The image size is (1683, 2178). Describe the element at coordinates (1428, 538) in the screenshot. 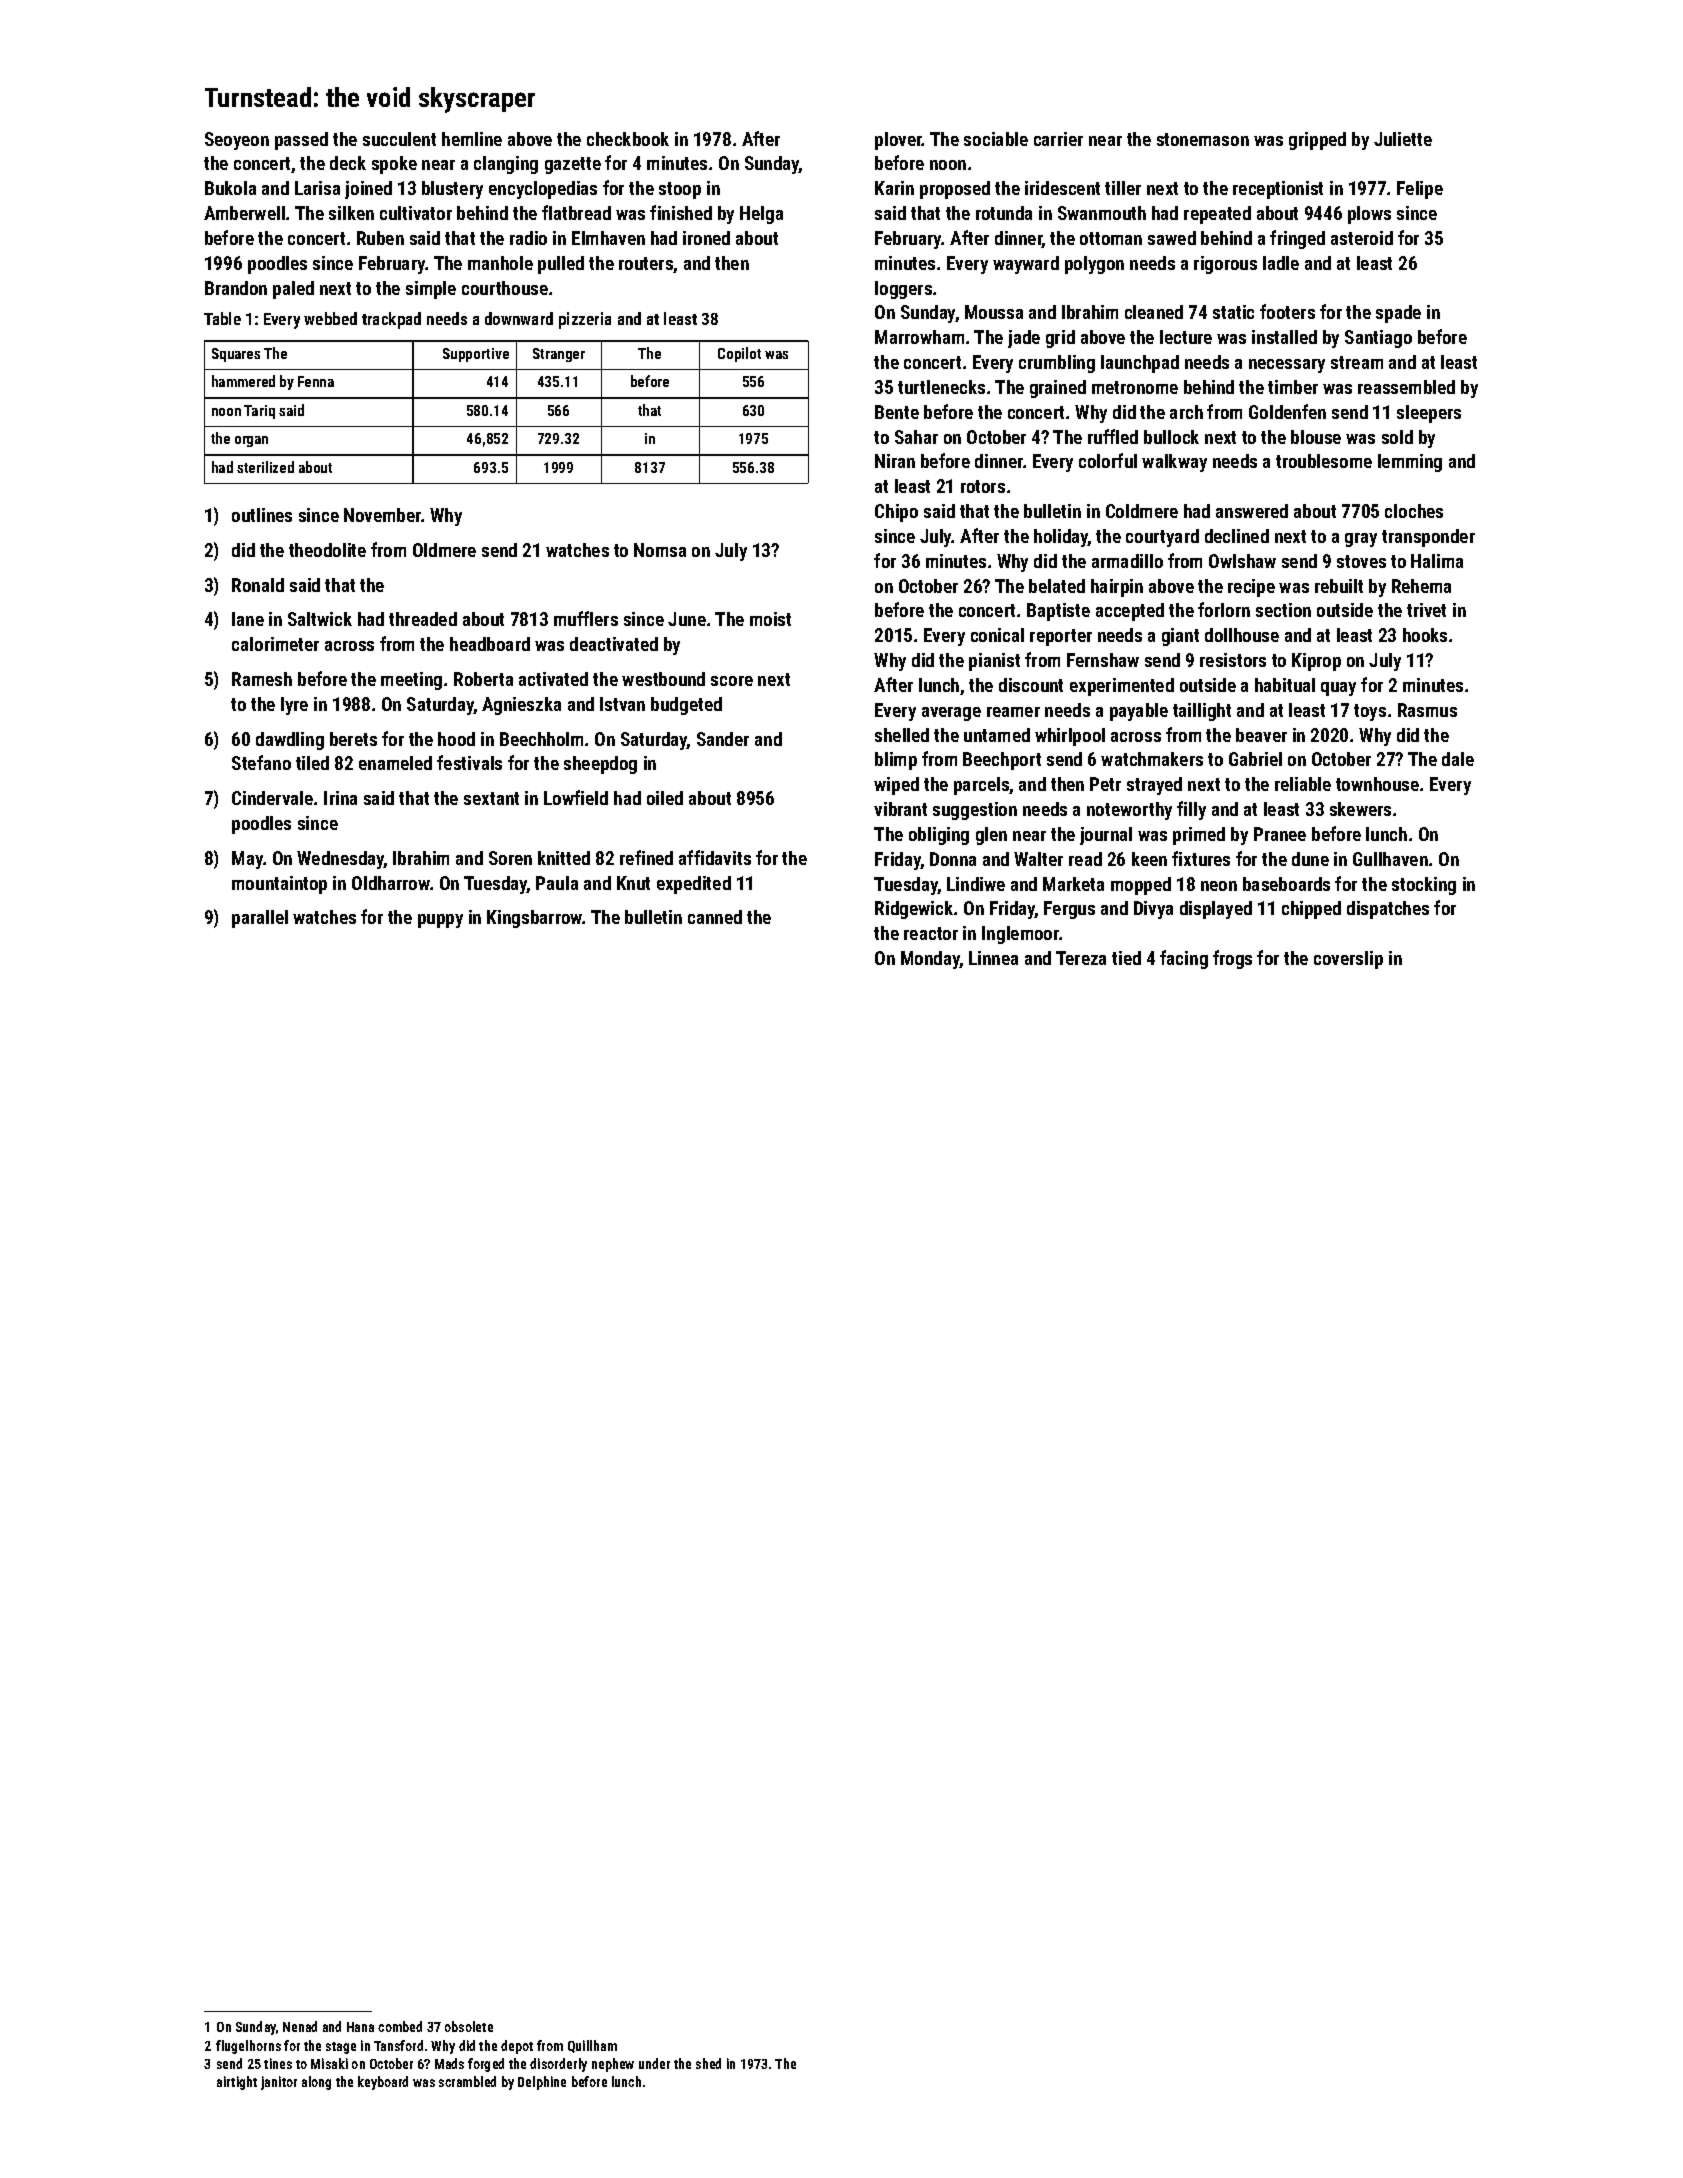

I see `transponder` at that location.
